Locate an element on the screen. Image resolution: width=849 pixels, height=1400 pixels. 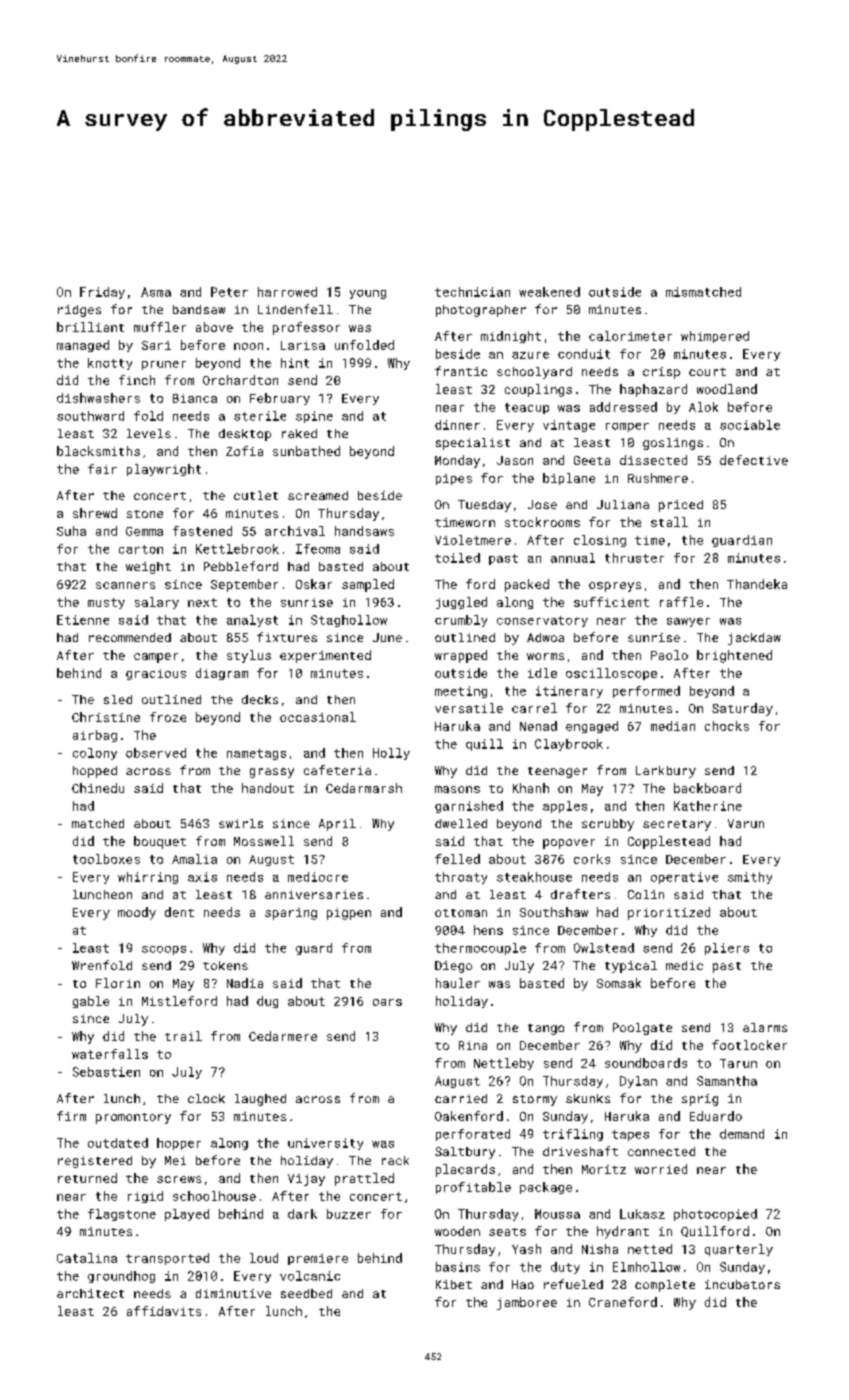
buzzer is located at coordinates (349, 1214).
